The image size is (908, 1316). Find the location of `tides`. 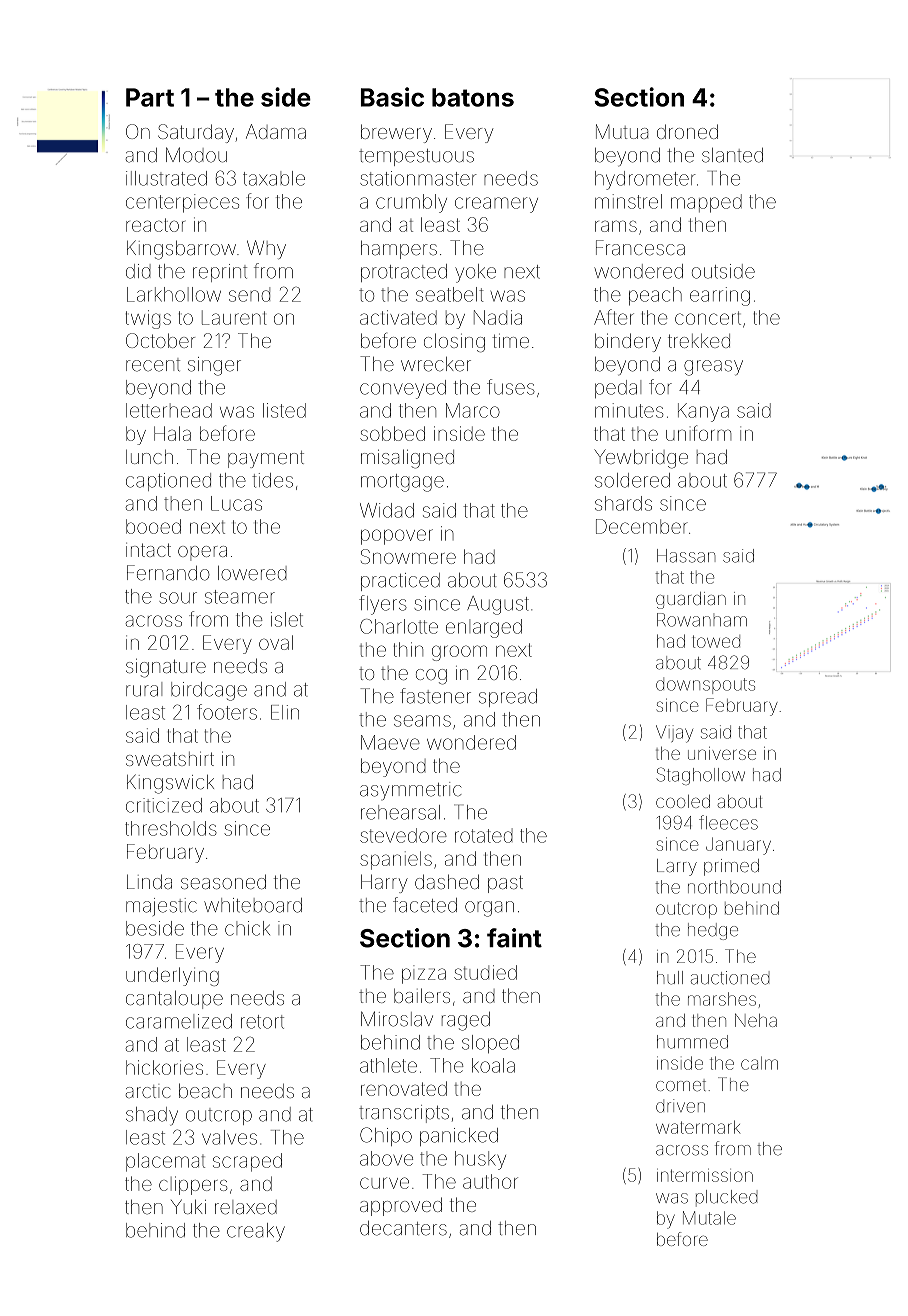

tides is located at coordinates (272, 480).
